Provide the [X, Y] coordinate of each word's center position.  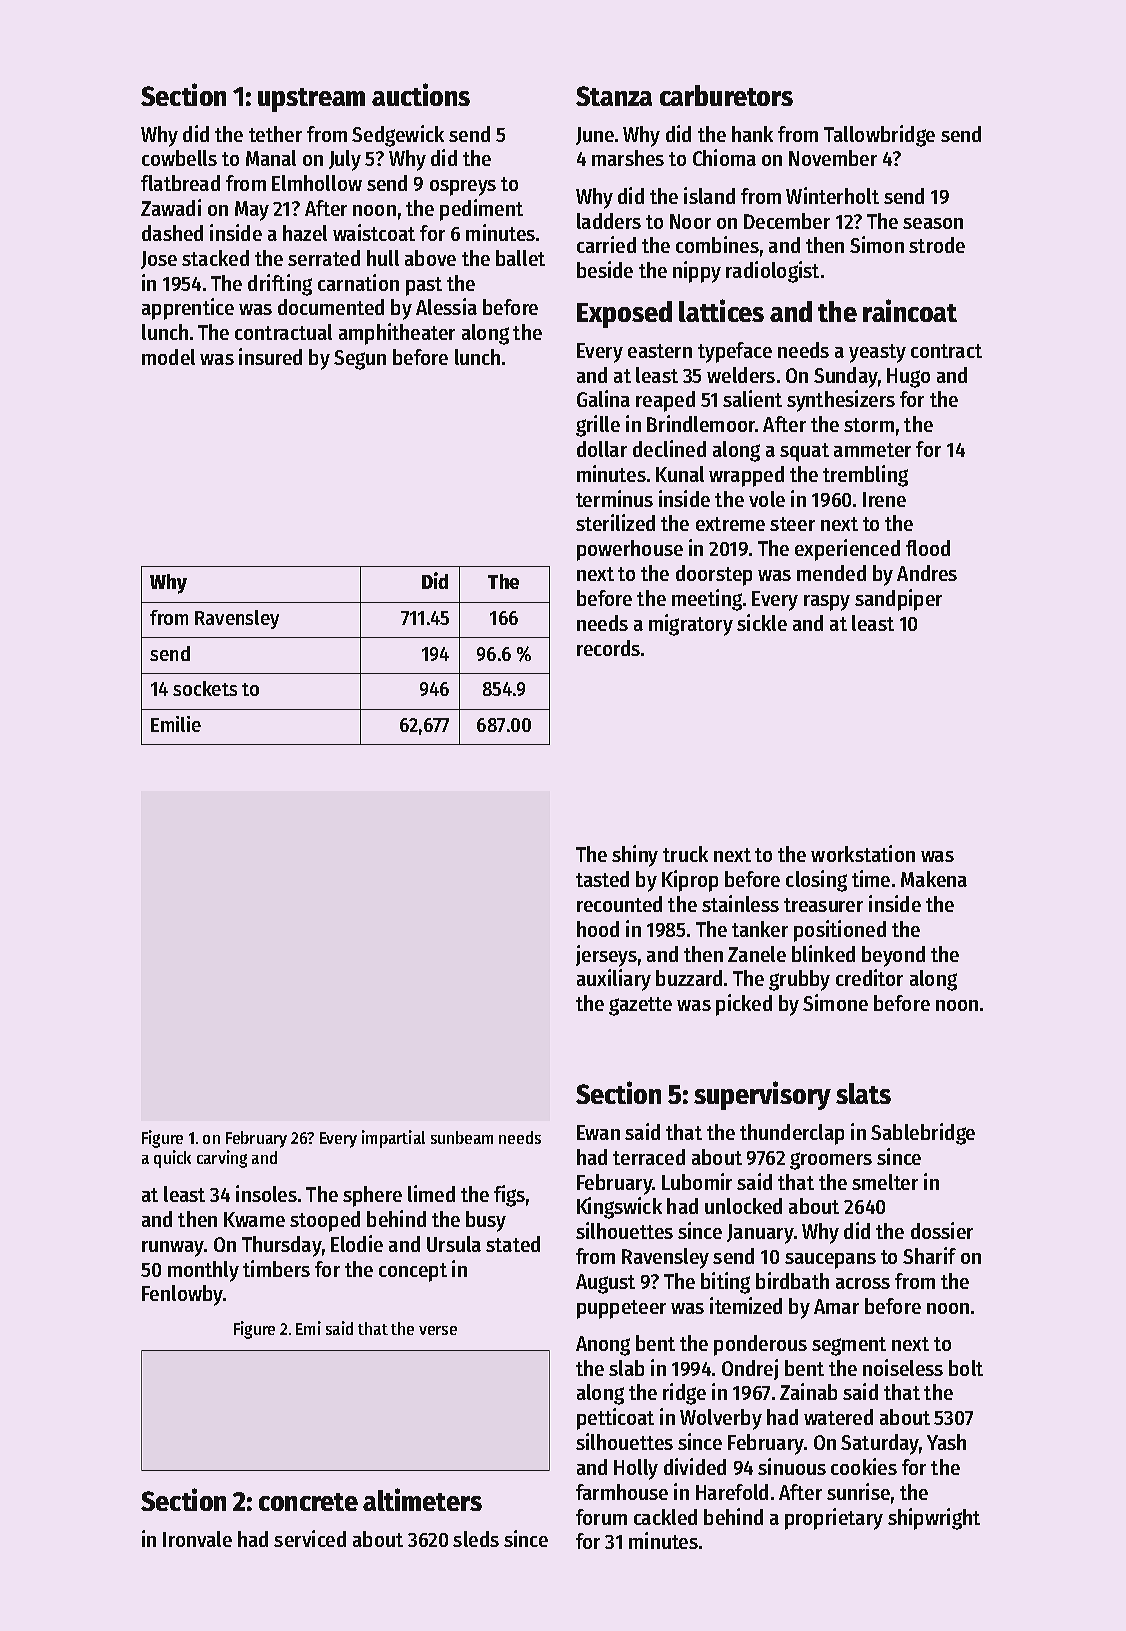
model [168, 357]
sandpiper [898, 600]
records [608, 648]
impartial [393, 1139]
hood [598, 929]
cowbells [179, 158]
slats [863, 1093]
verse [438, 1330]
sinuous [792, 1466]
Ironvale [197, 1539]
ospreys [463, 188]
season [933, 223]
